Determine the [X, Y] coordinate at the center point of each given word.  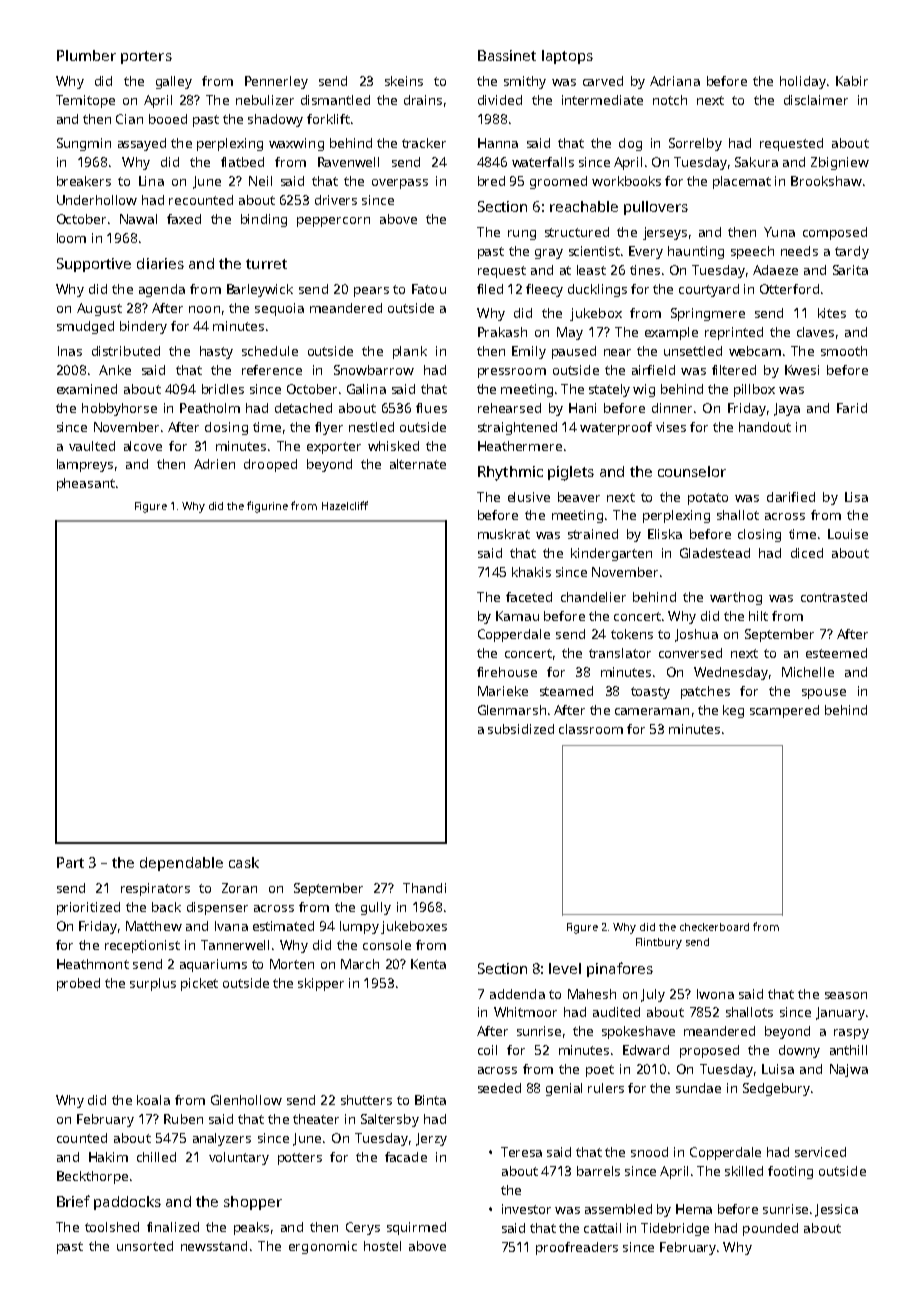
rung [522, 235]
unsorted [145, 1246]
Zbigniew [840, 163]
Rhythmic [510, 473]
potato [708, 499]
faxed [184, 219]
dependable [181, 864]
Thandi [424, 888]
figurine [267, 507]
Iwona [715, 994]
